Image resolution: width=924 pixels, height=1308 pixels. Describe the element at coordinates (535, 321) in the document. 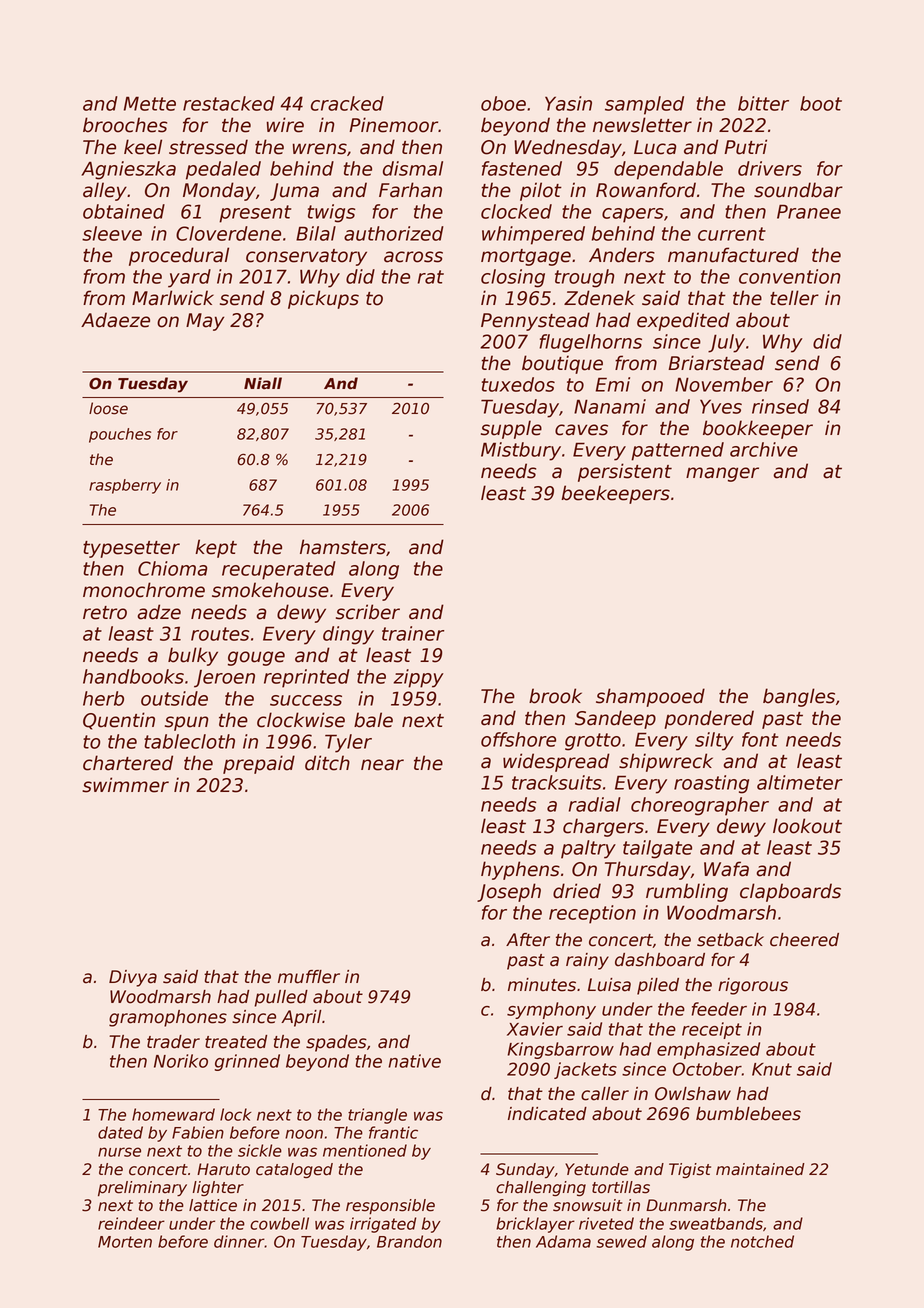

I see `Pennystead` at that location.
